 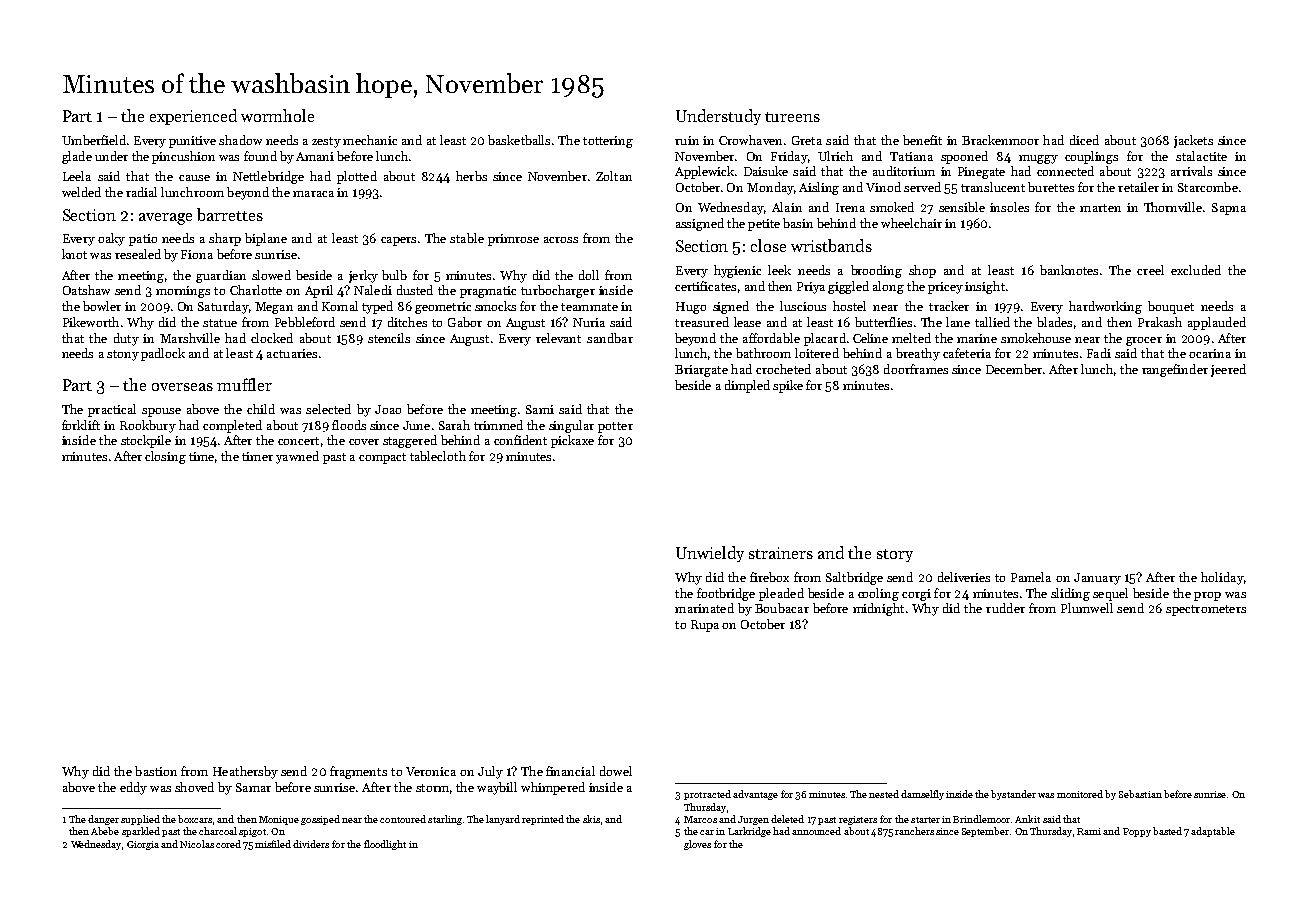 I want to click on holiday, so click(x=1222, y=578).
